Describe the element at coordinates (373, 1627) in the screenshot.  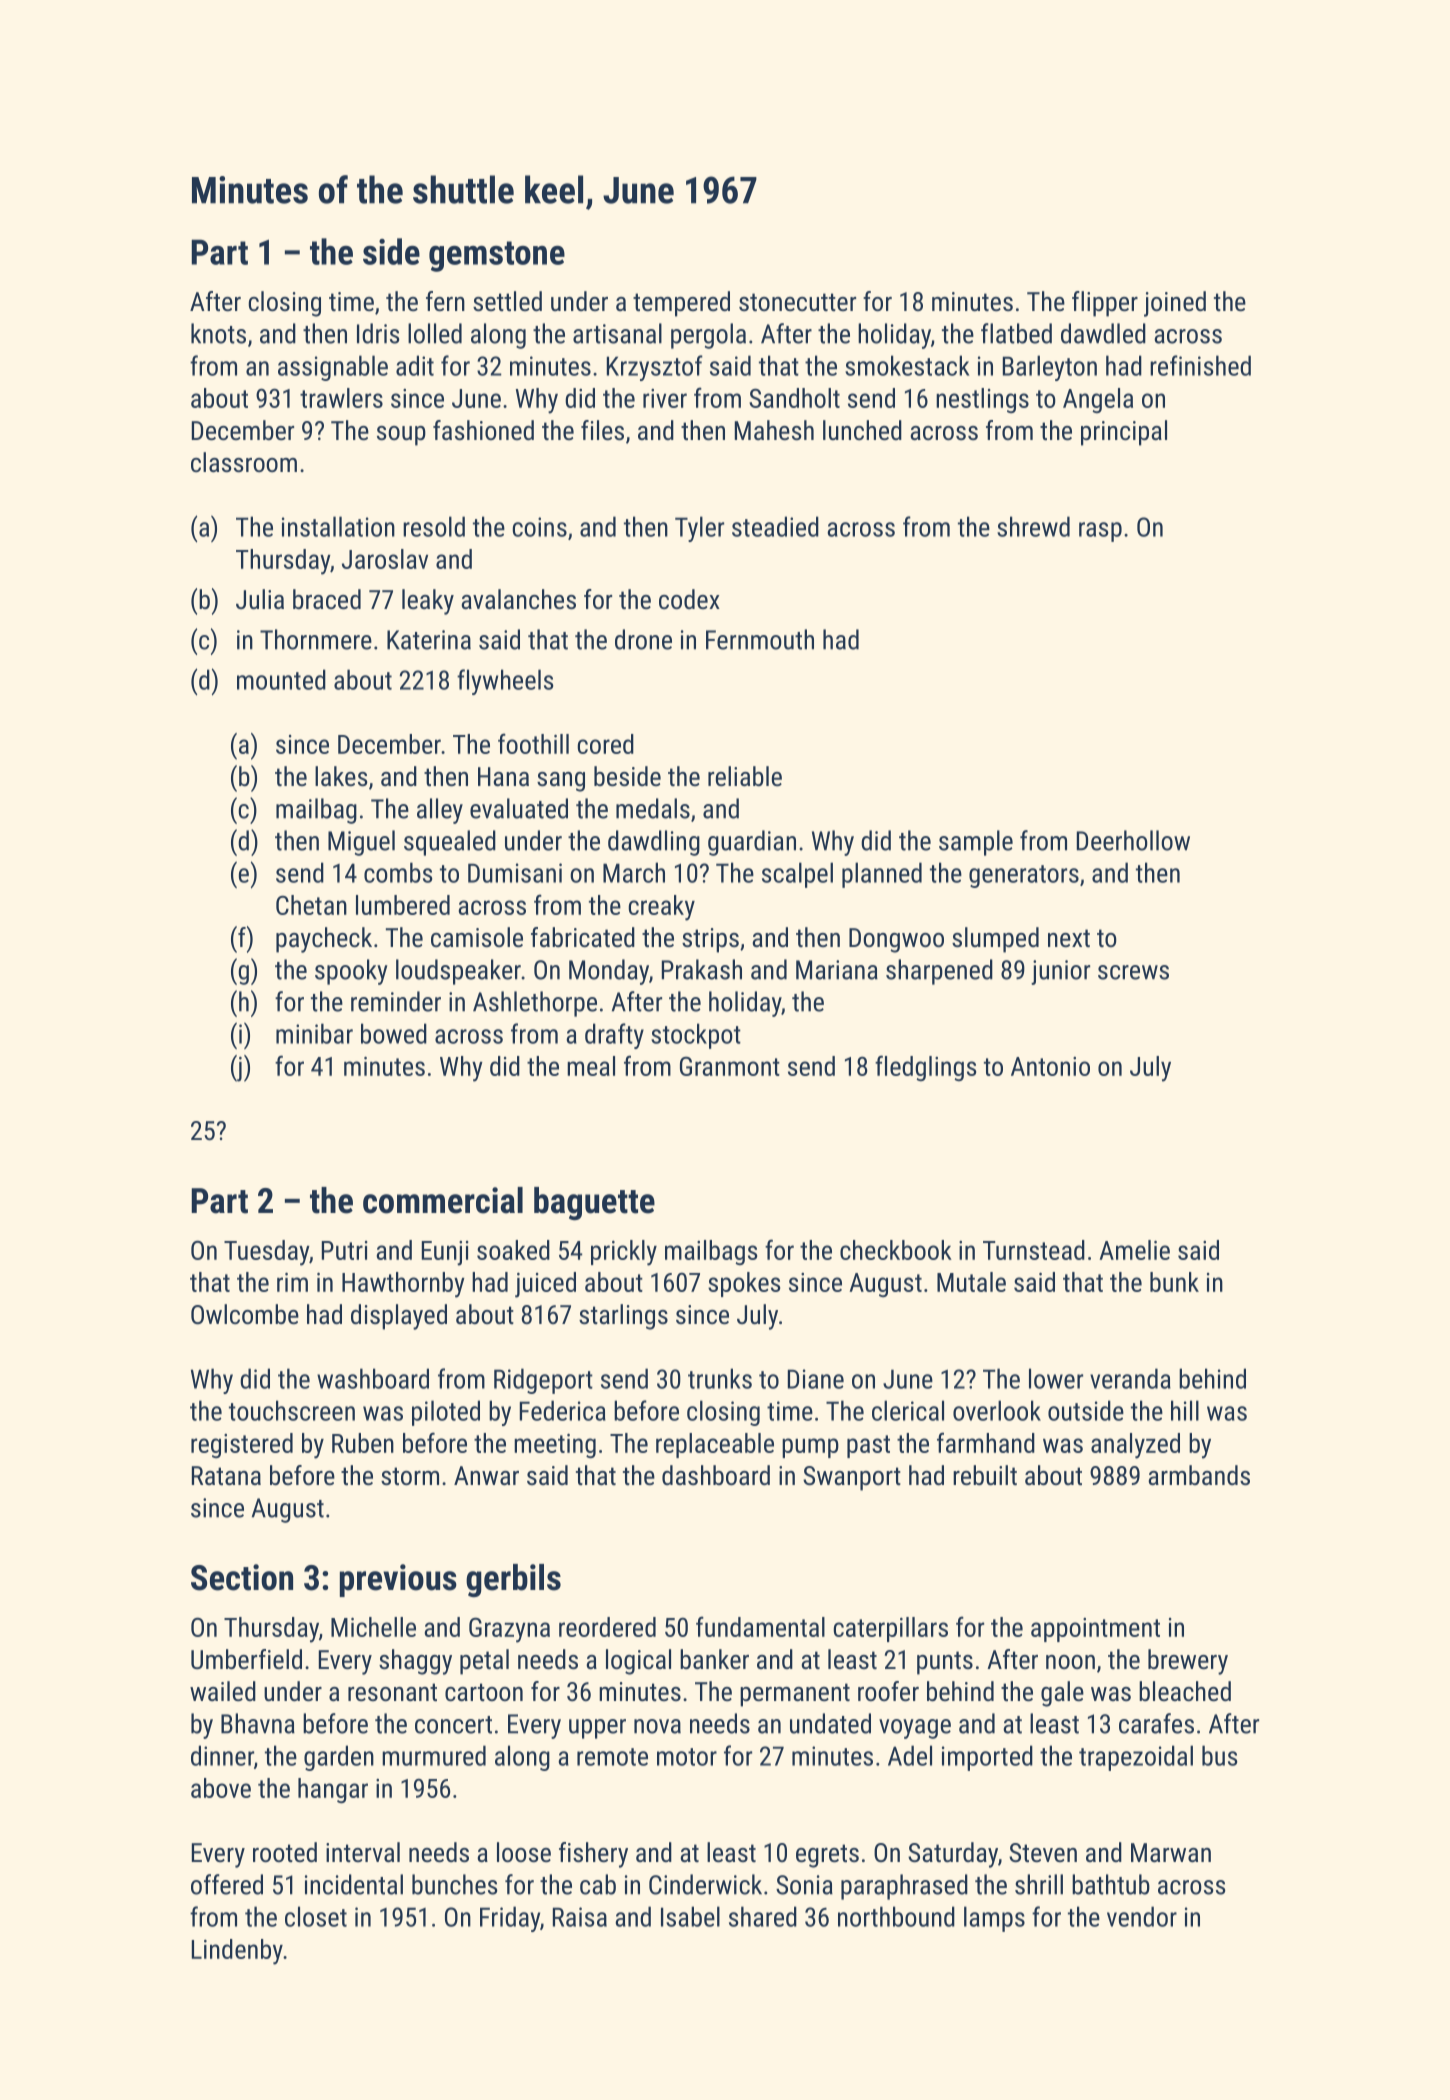
I see `Michelle` at that location.
